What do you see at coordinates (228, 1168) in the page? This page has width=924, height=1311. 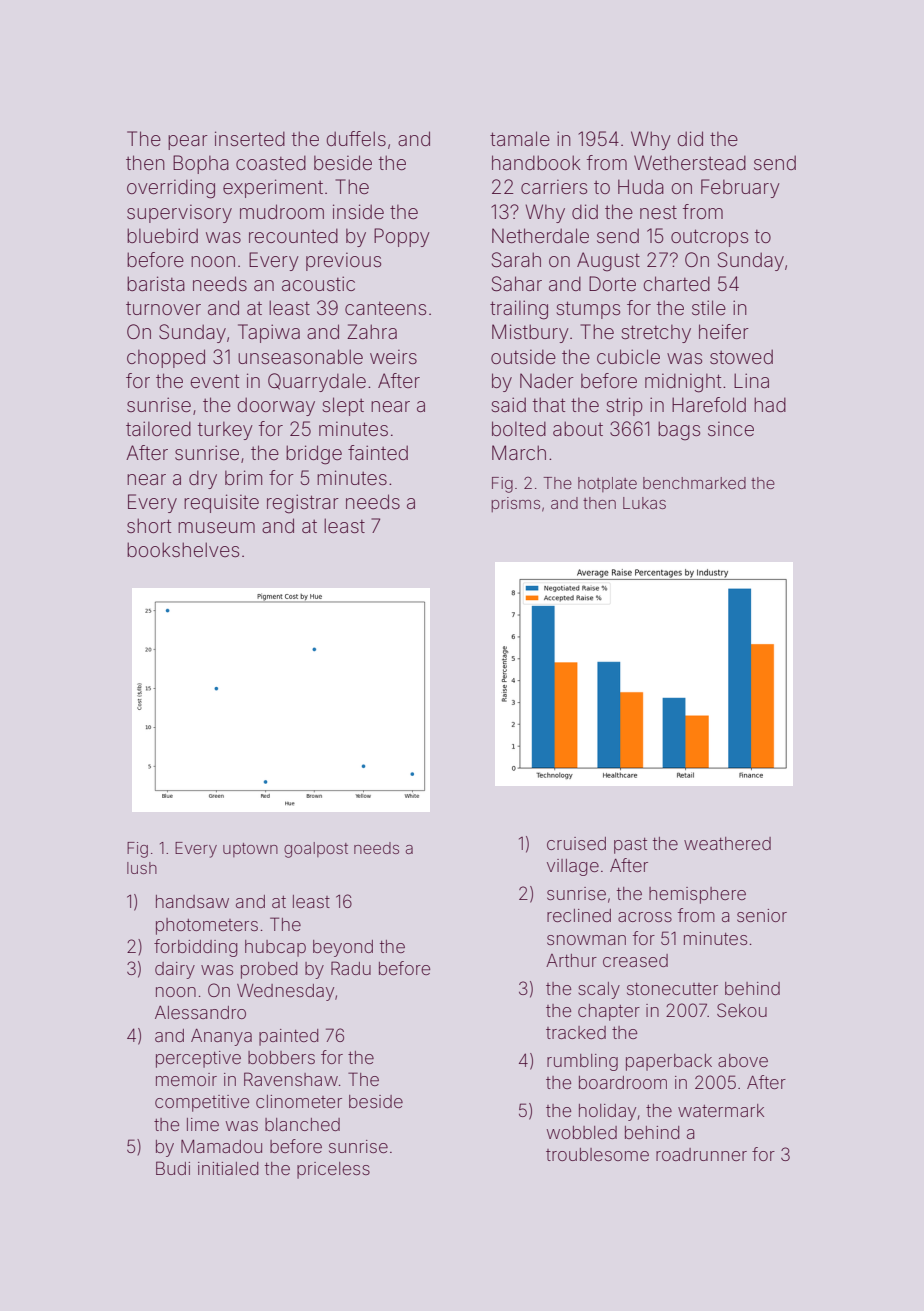 I see `initialed` at bounding box center [228, 1168].
